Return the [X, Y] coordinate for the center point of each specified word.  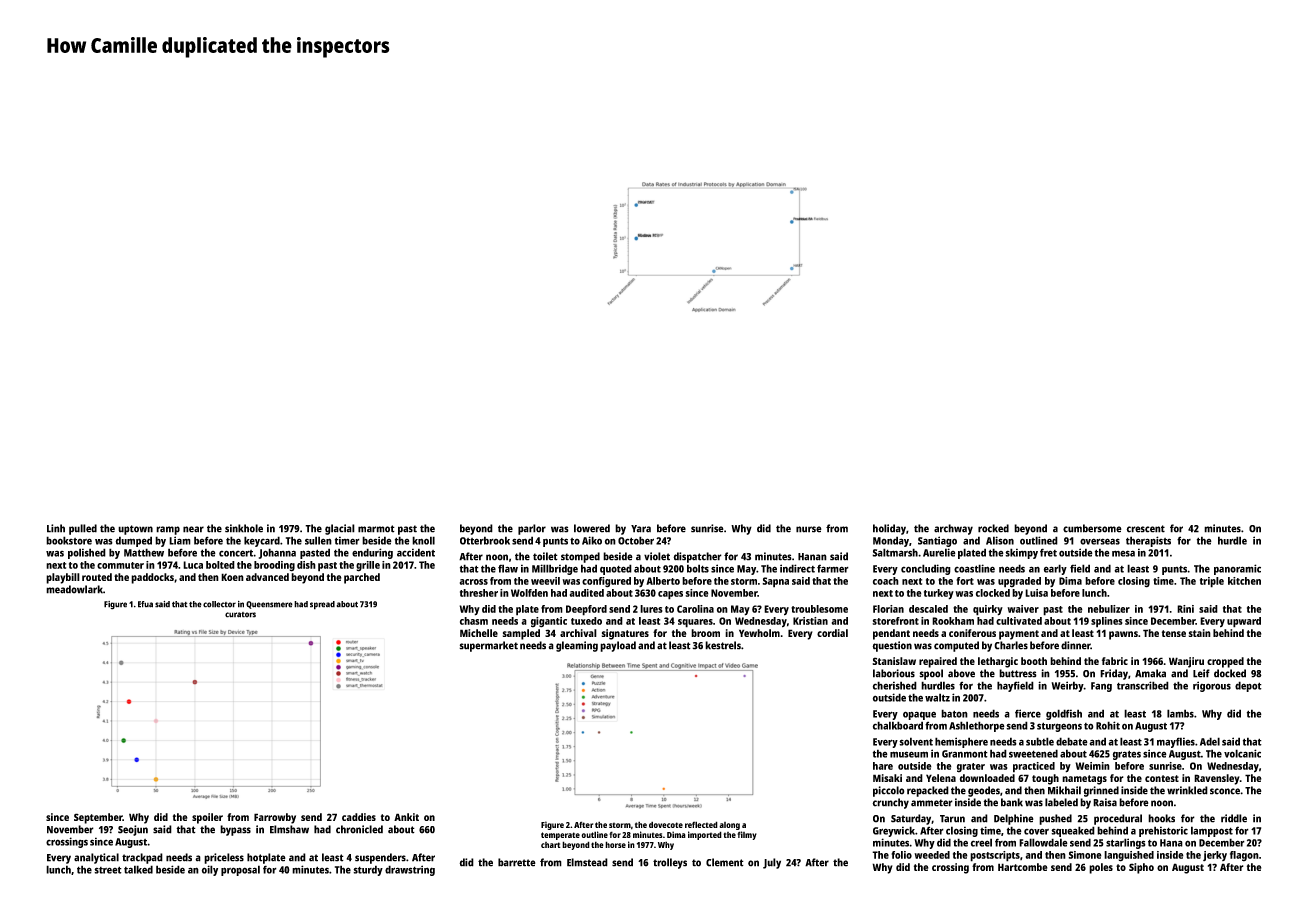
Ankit [406, 817]
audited [587, 593]
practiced [1034, 767]
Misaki [887, 778]
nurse [809, 529]
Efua [145, 604]
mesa [1123, 553]
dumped [133, 541]
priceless [224, 858]
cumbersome [1092, 528]
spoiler [207, 818]
